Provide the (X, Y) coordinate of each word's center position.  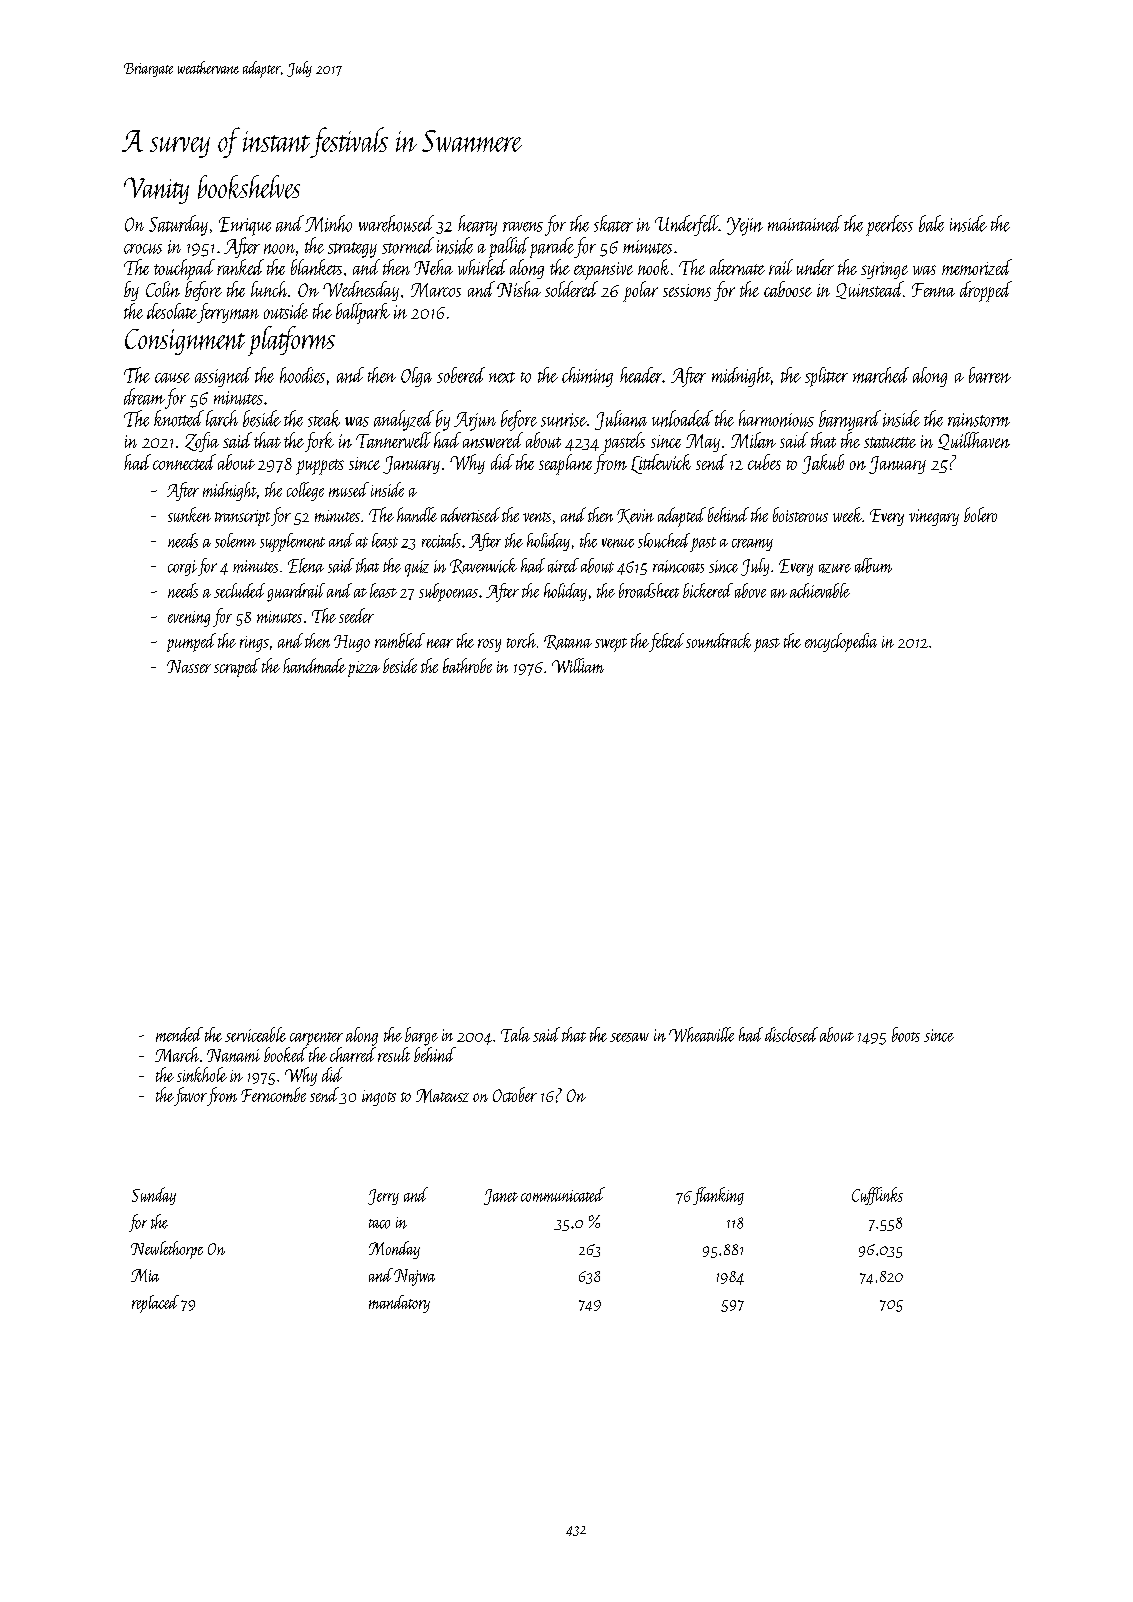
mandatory (399, 1304)
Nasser (189, 666)
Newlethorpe (167, 1250)
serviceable (255, 1034)
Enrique (245, 226)
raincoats (678, 566)
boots (906, 1034)
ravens (523, 227)
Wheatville (701, 1034)
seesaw (629, 1037)
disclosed (791, 1034)
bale (931, 223)
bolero (980, 514)
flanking (718, 1196)
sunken (189, 514)
